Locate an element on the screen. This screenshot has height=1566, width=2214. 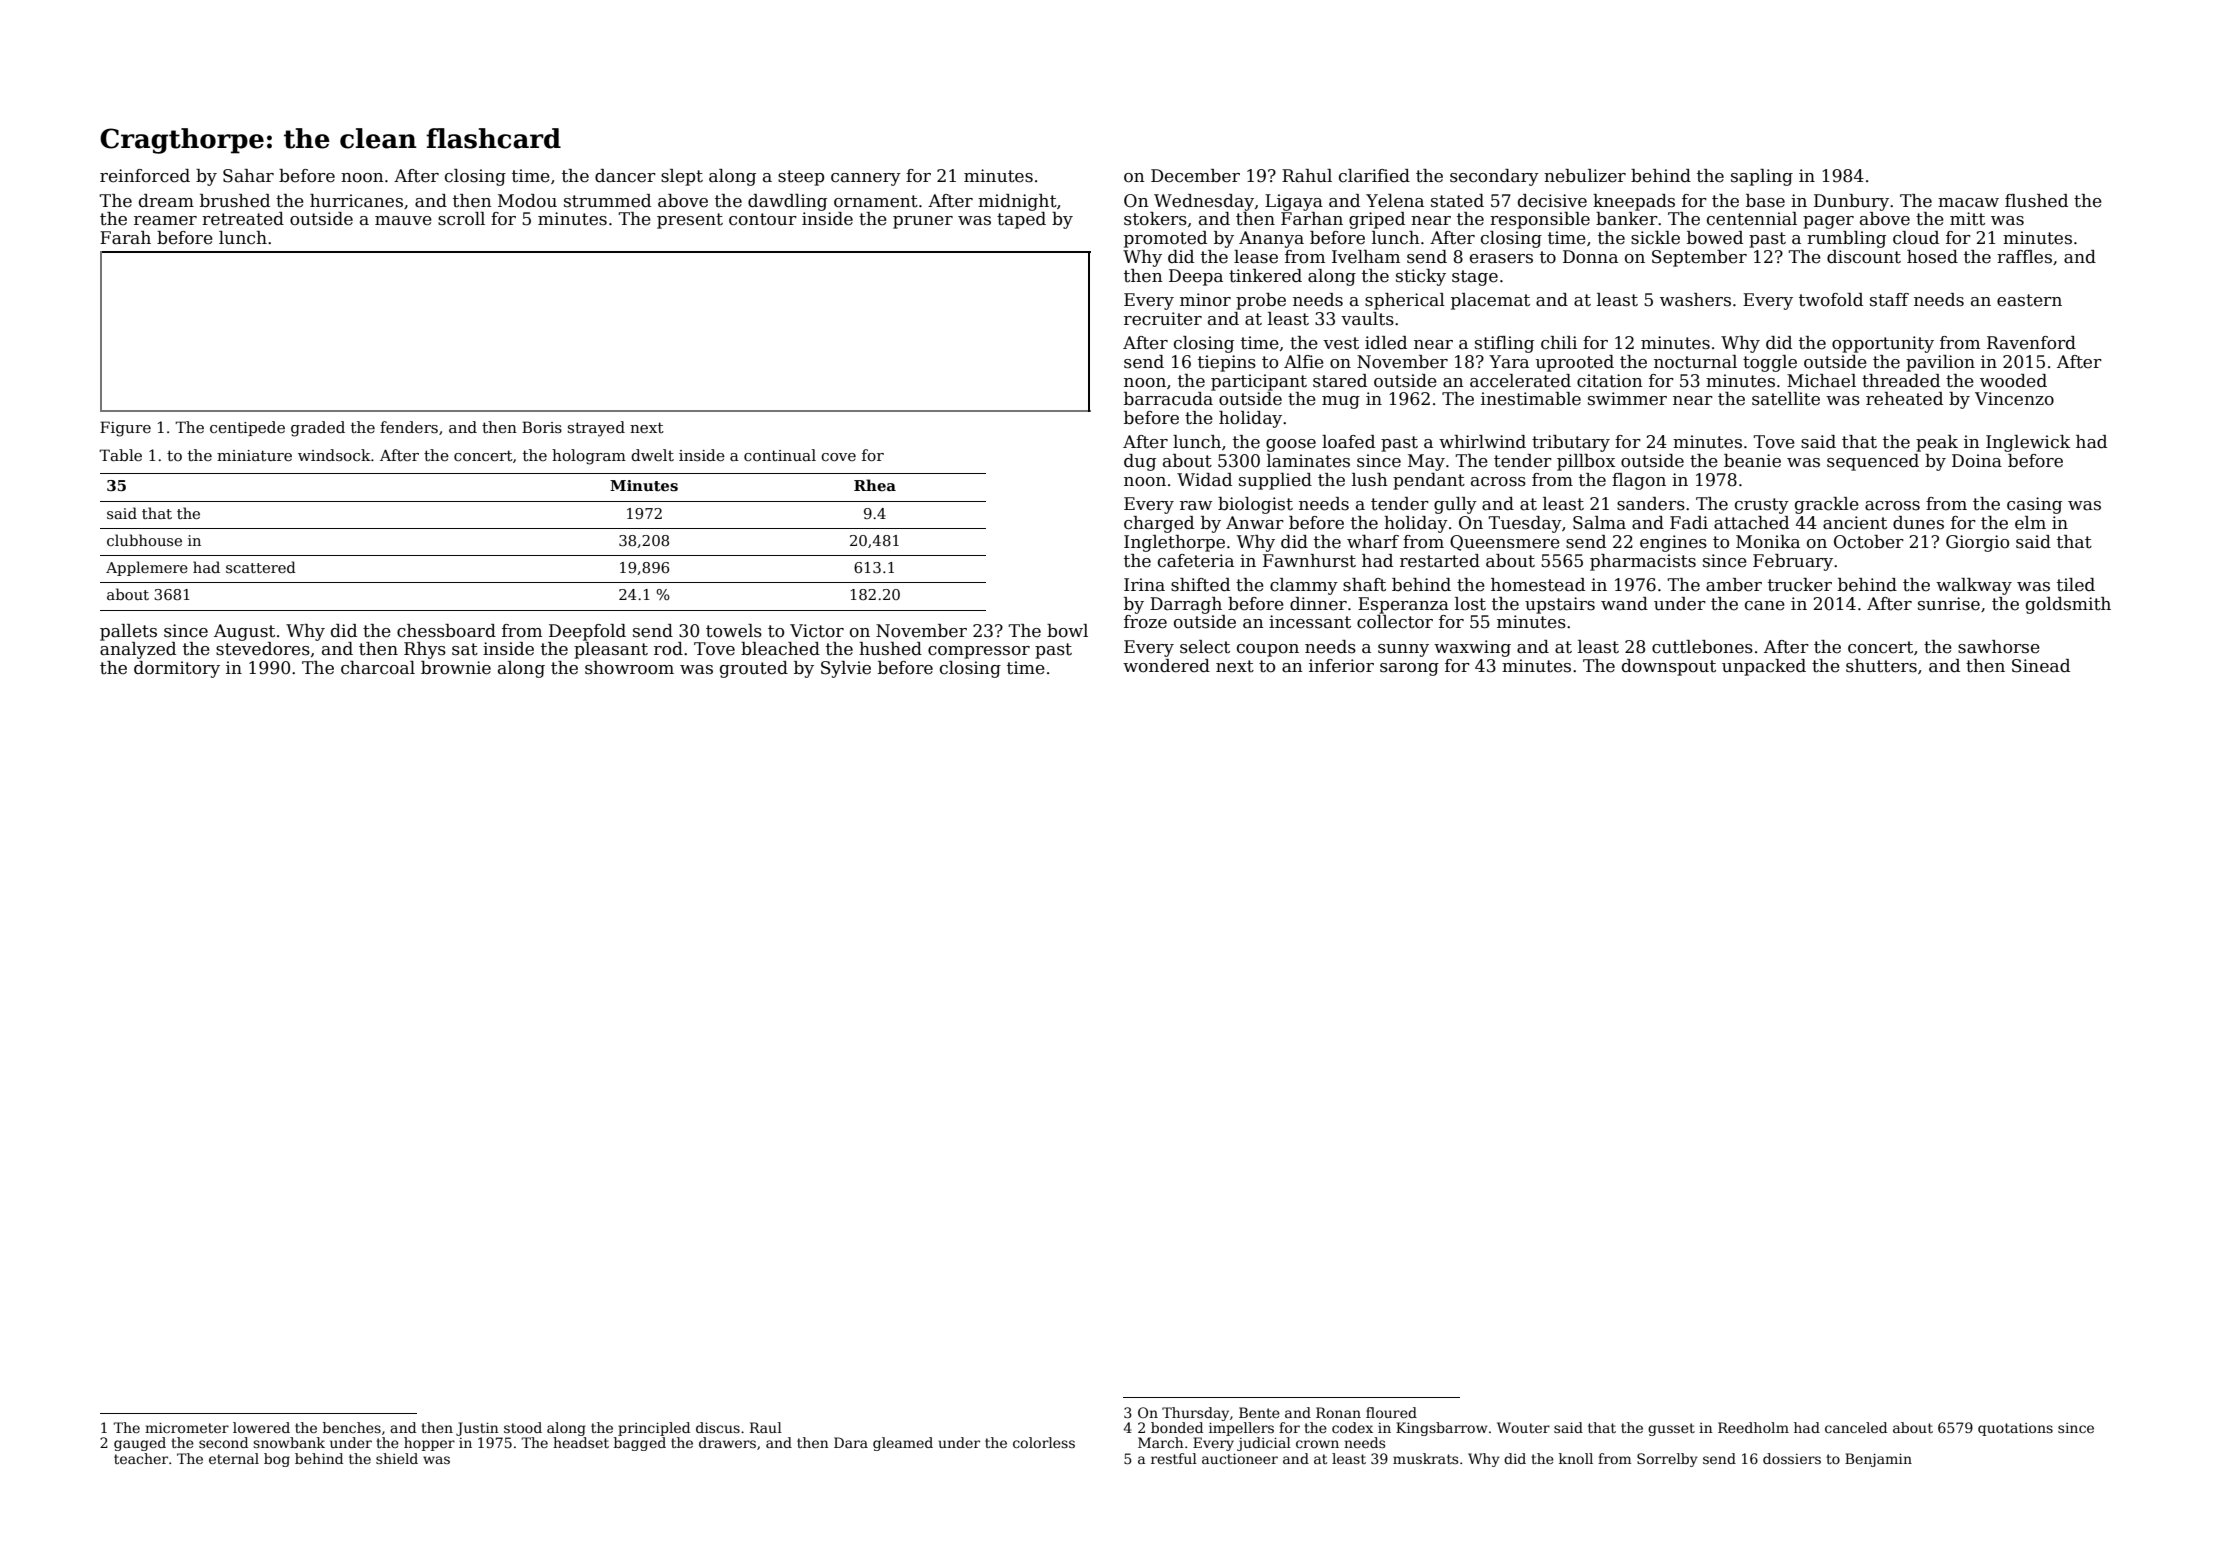
Thursday is located at coordinates (1195, 1414).
